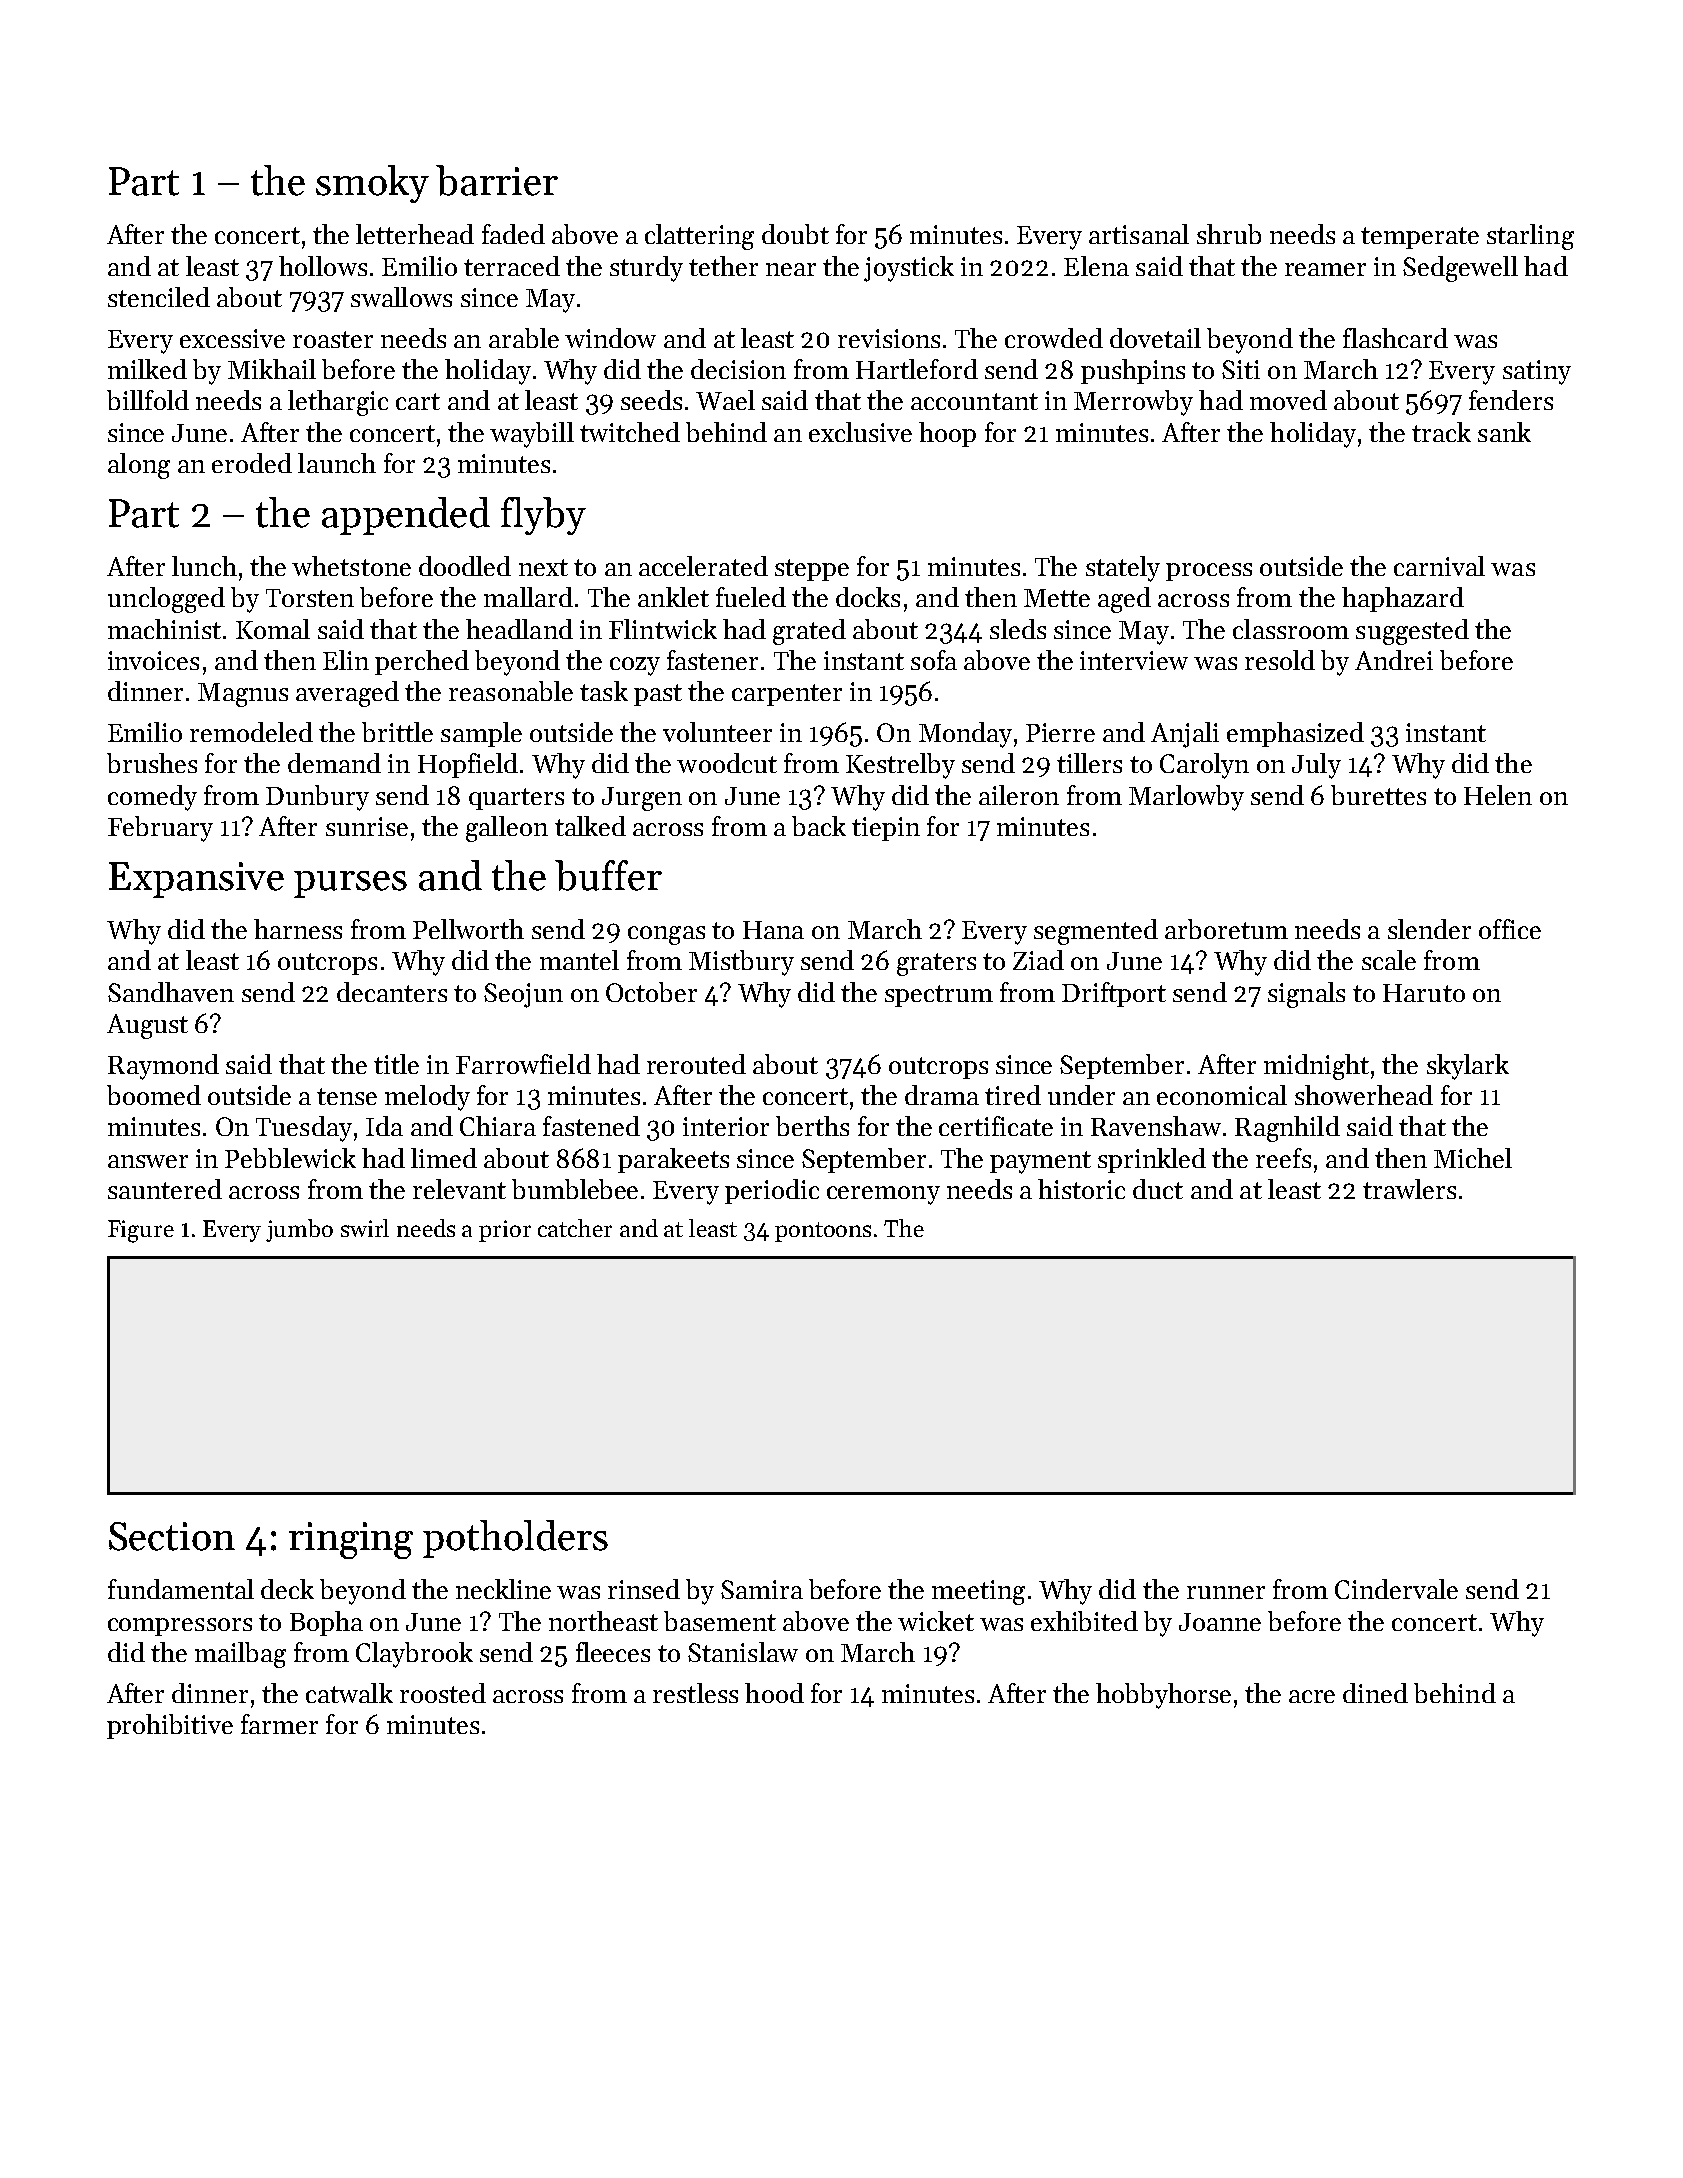 The height and width of the screenshot is (2178, 1683). I want to click on flashcard, so click(1395, 338).
